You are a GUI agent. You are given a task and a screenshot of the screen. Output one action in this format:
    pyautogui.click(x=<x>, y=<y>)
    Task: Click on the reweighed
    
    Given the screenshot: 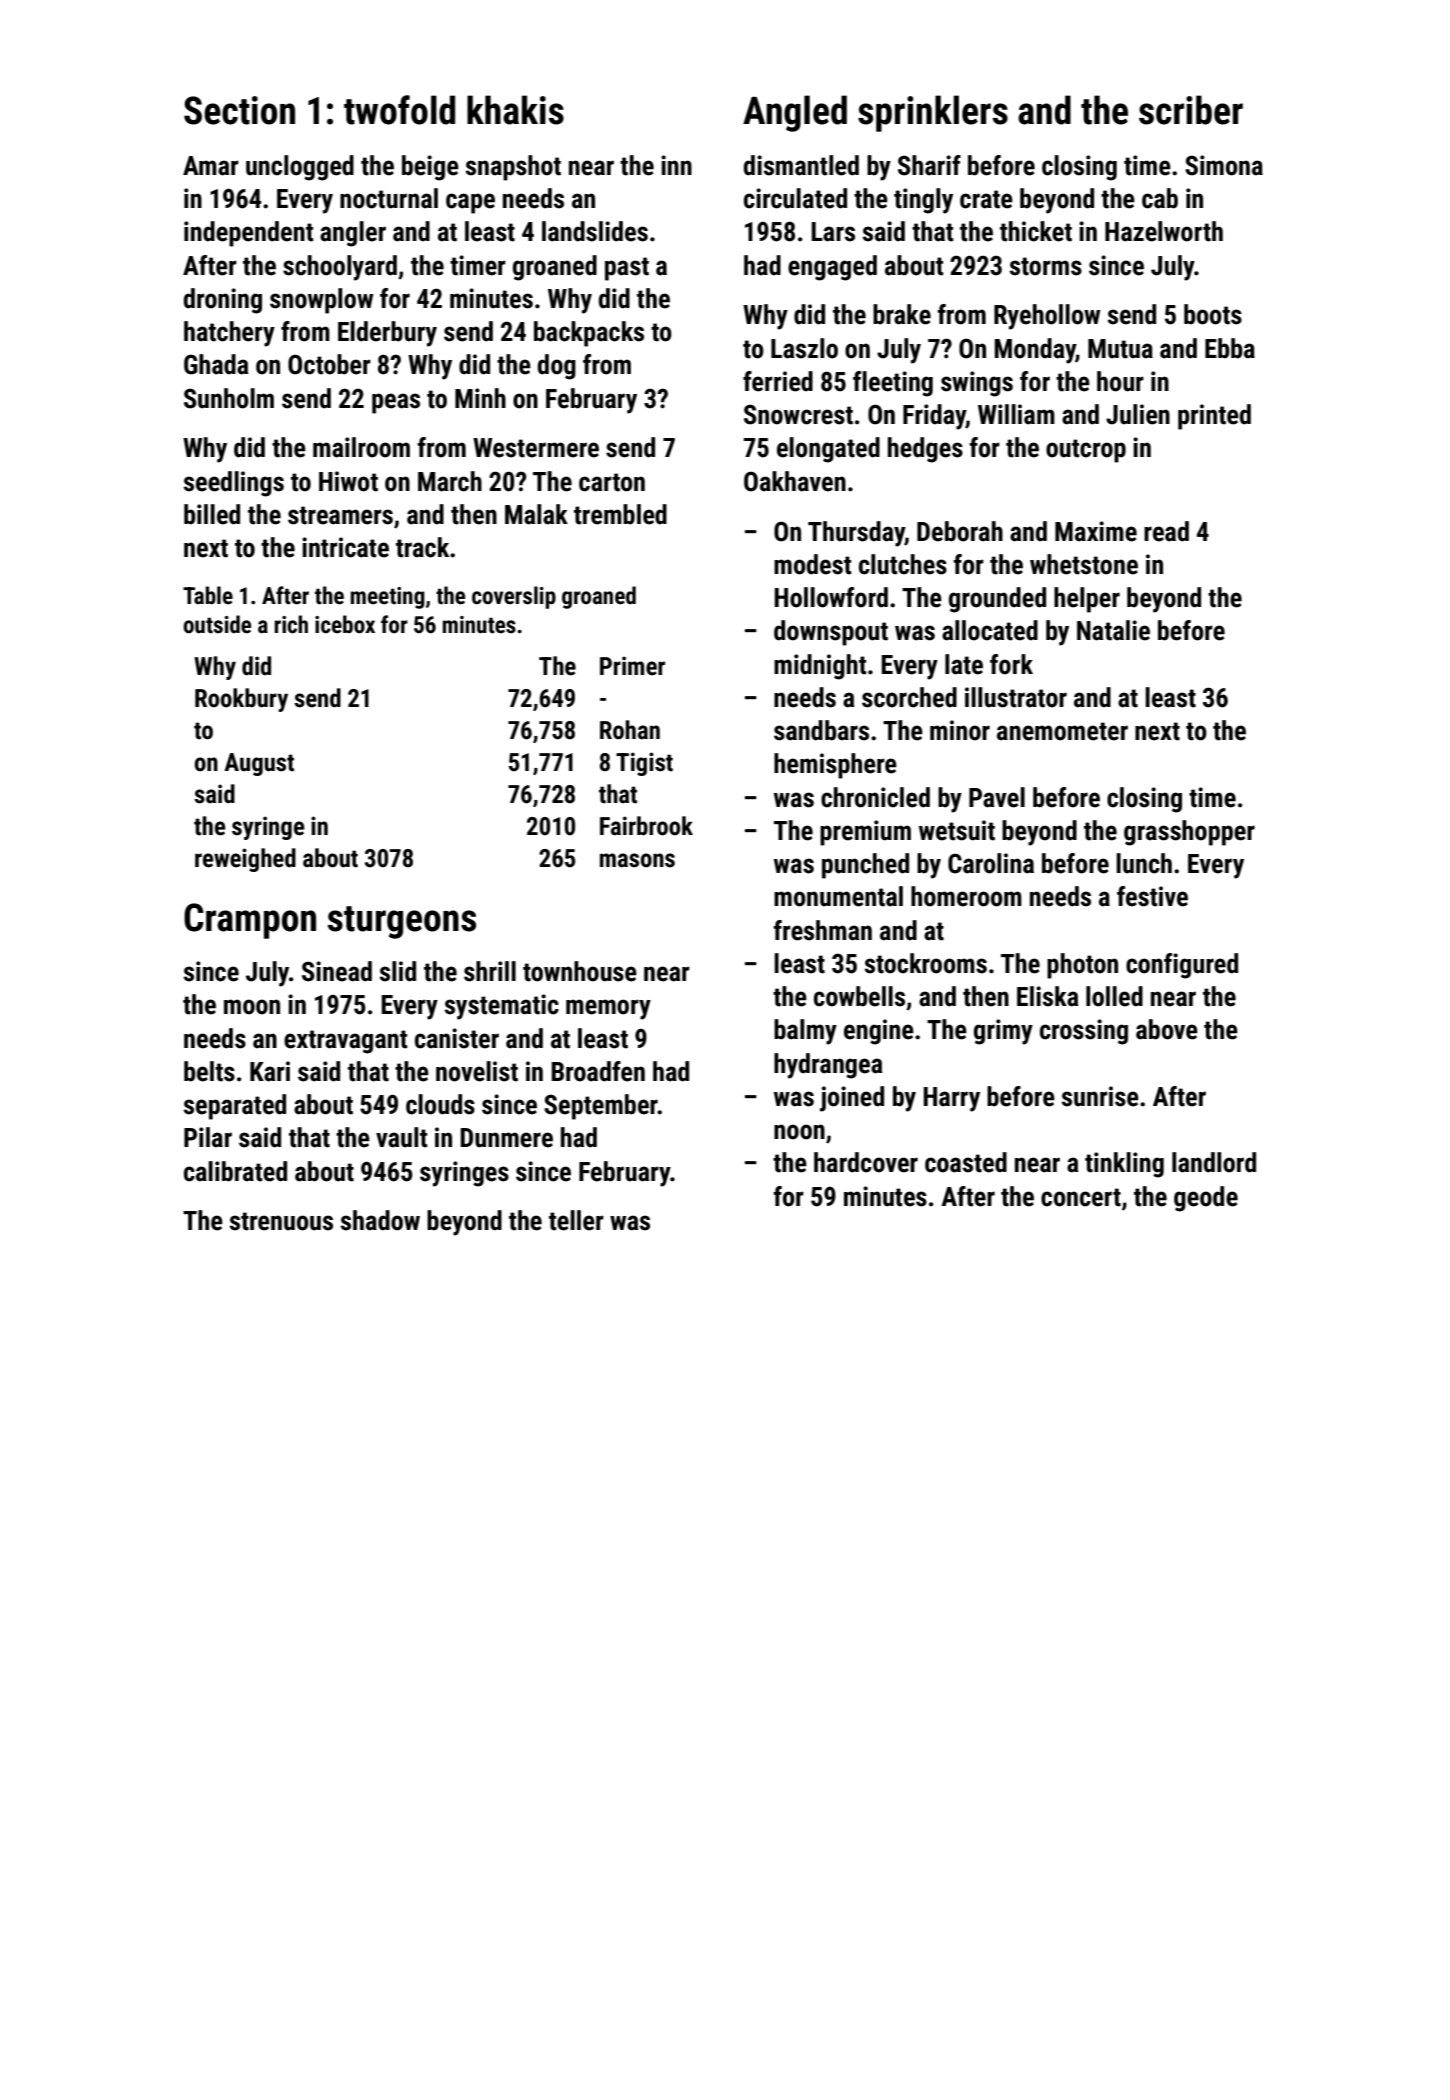 What is the action you would take?
    pyautogui.click(x=245, y=860)
